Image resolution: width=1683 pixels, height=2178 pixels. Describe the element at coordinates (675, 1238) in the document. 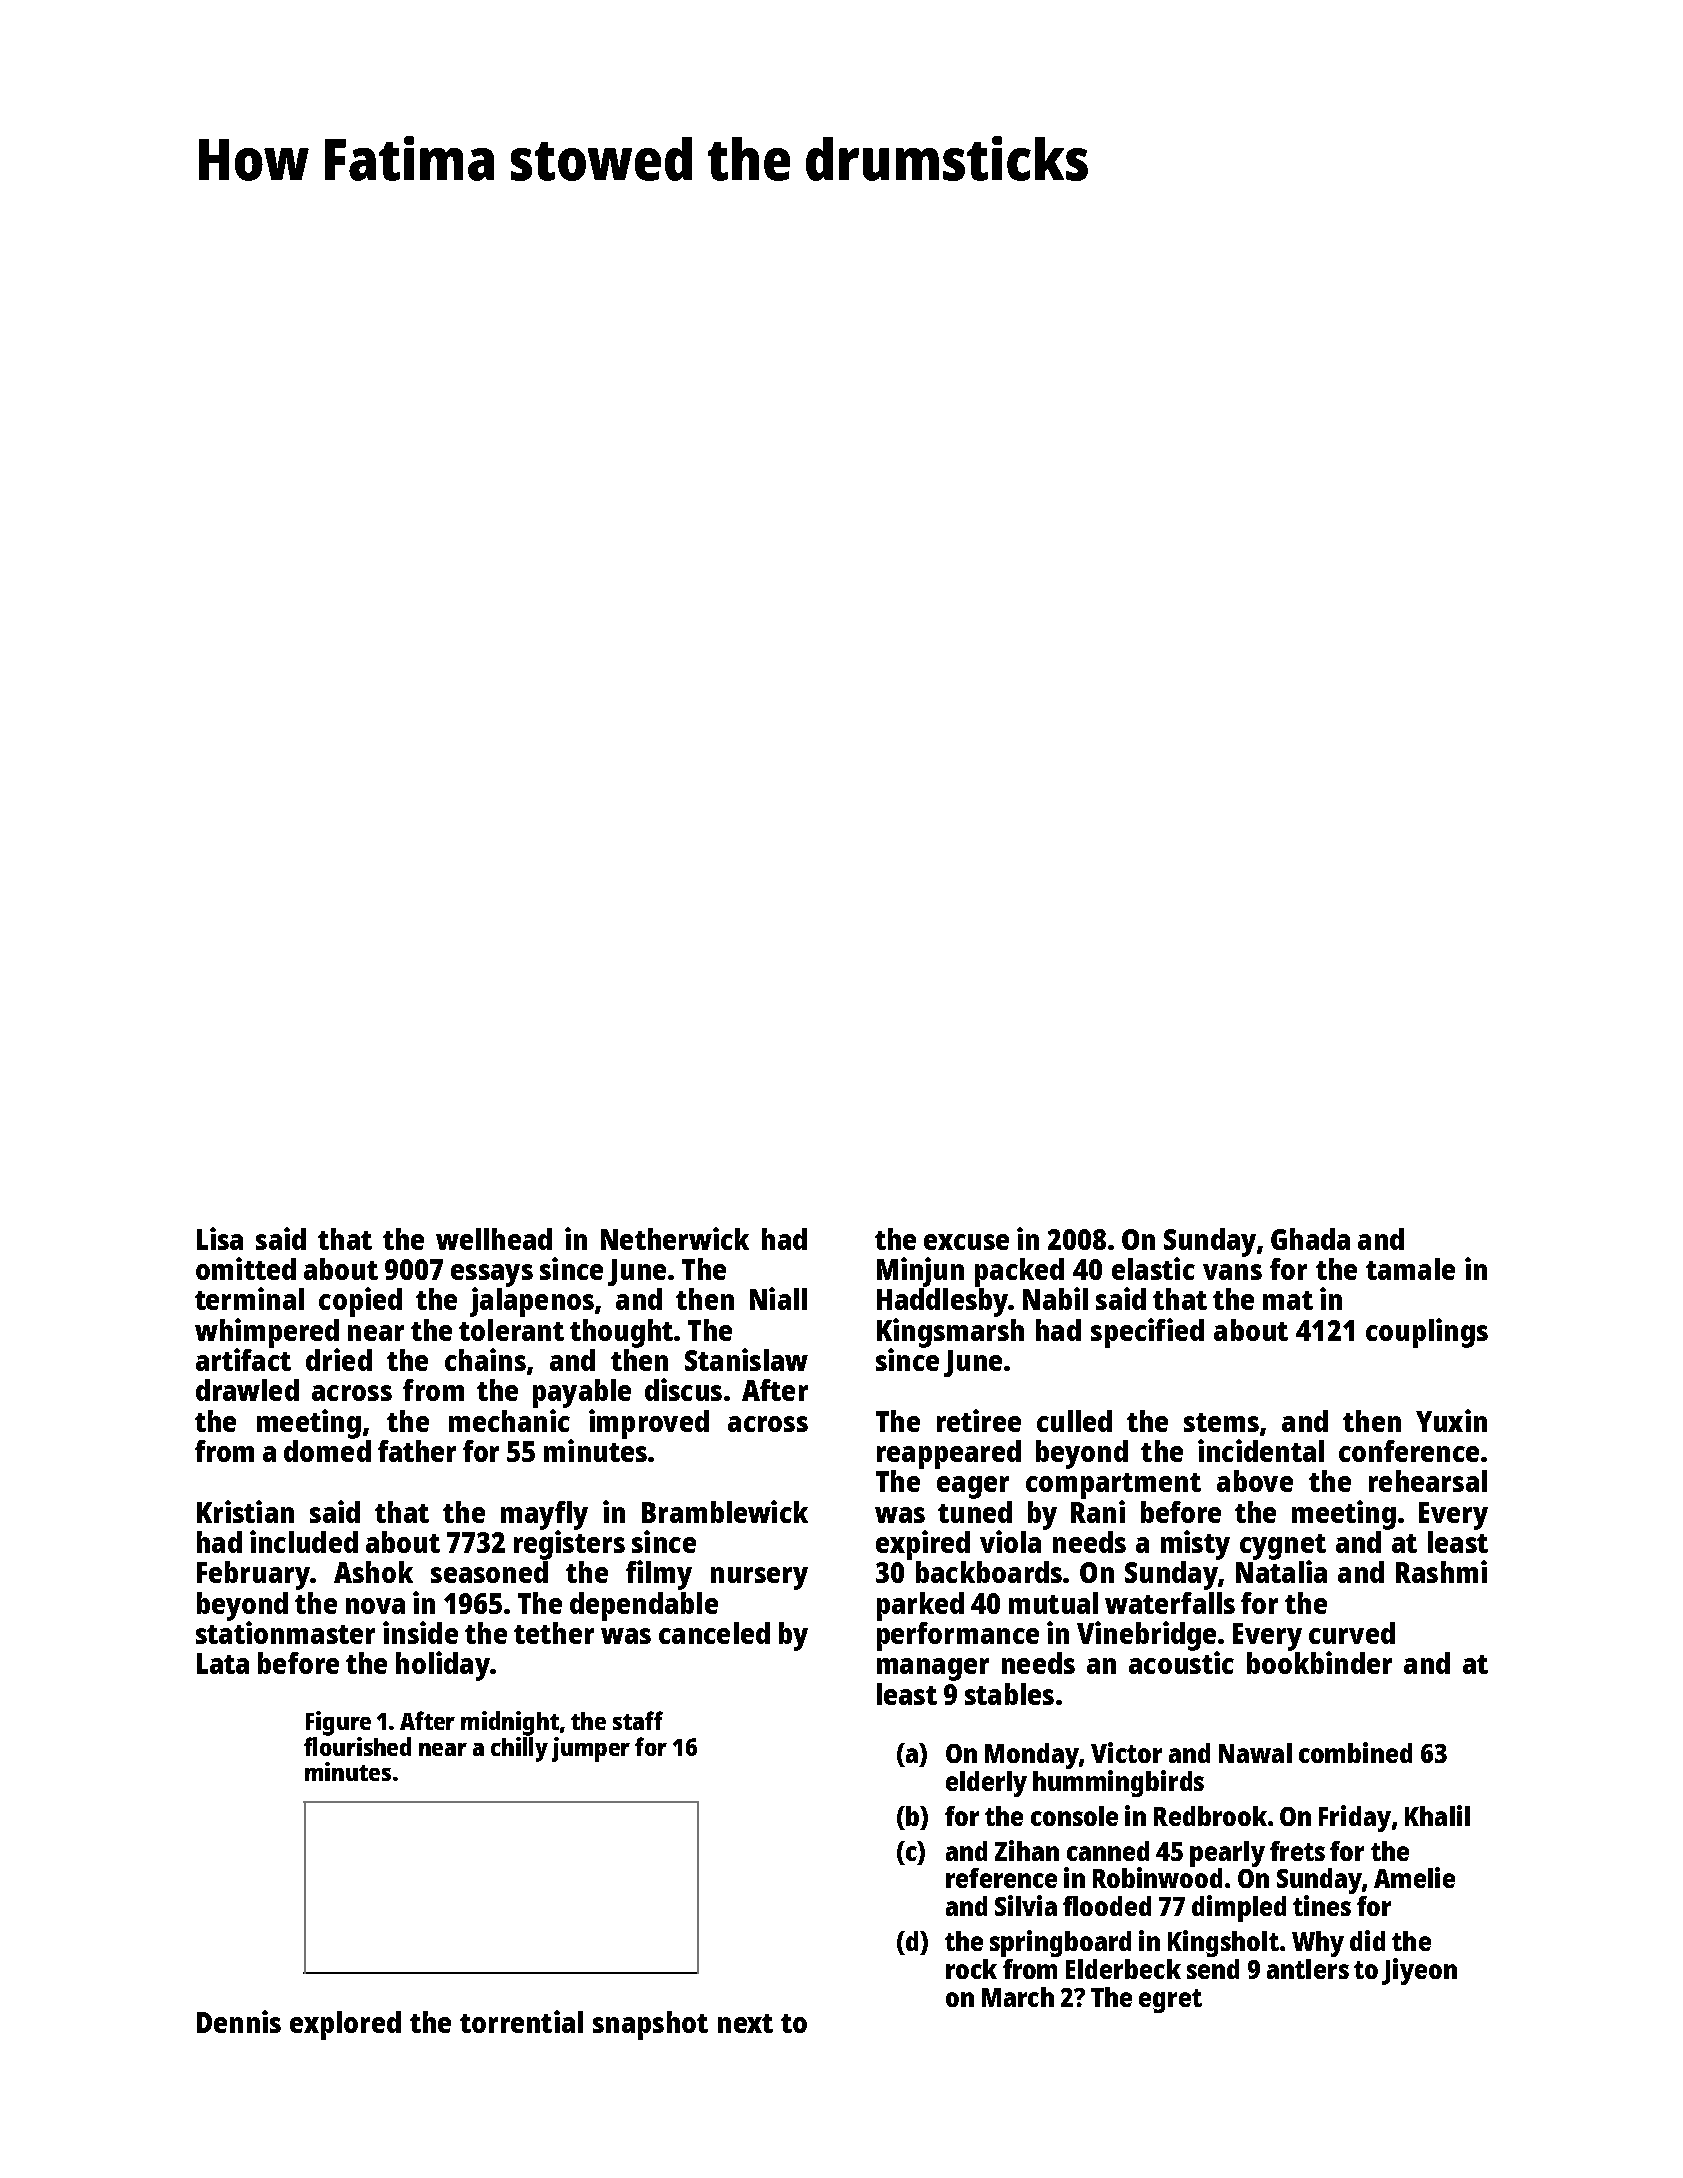

I see `Netherwick` at that location.
